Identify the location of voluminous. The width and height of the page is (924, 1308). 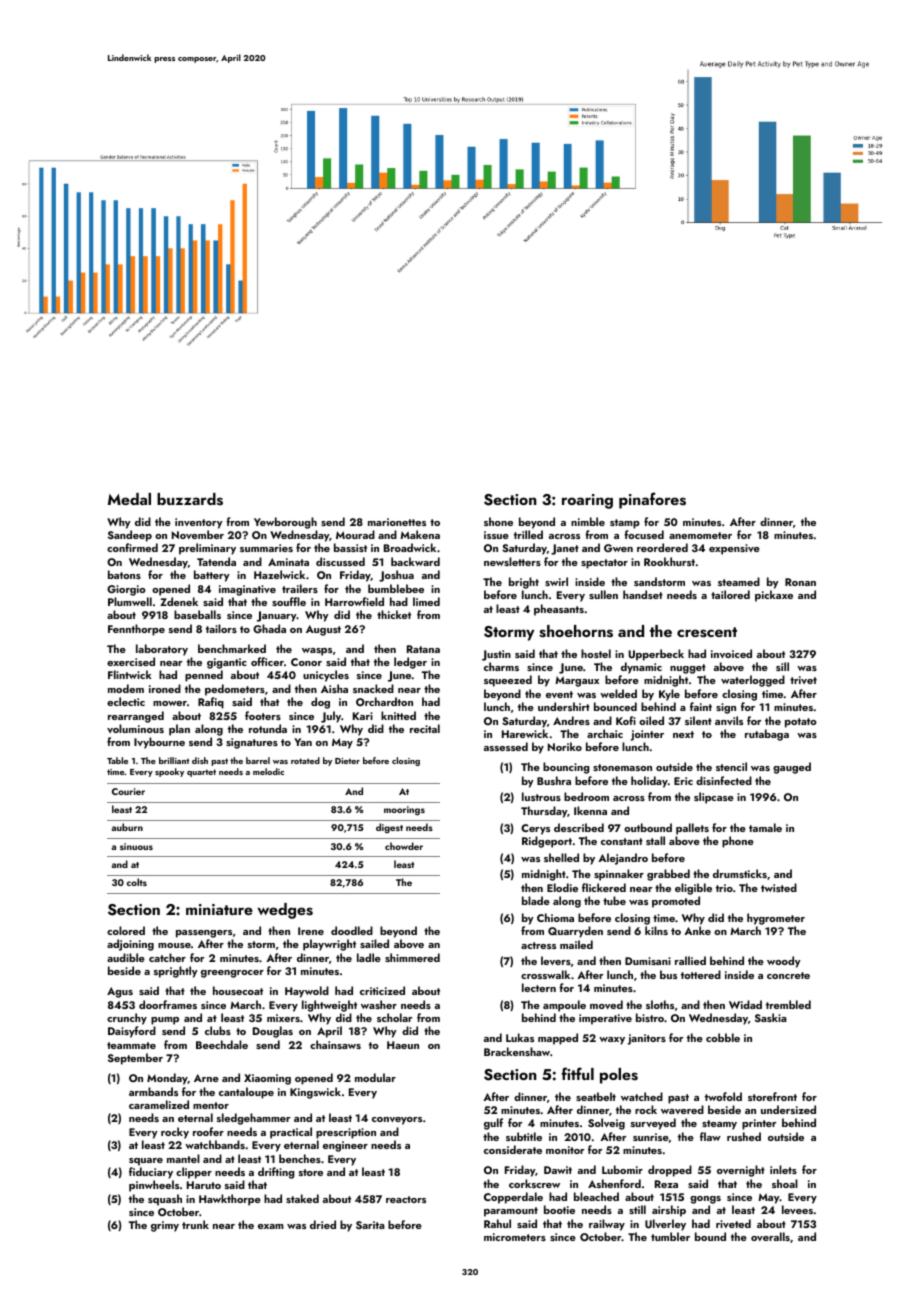
(135, 728).
